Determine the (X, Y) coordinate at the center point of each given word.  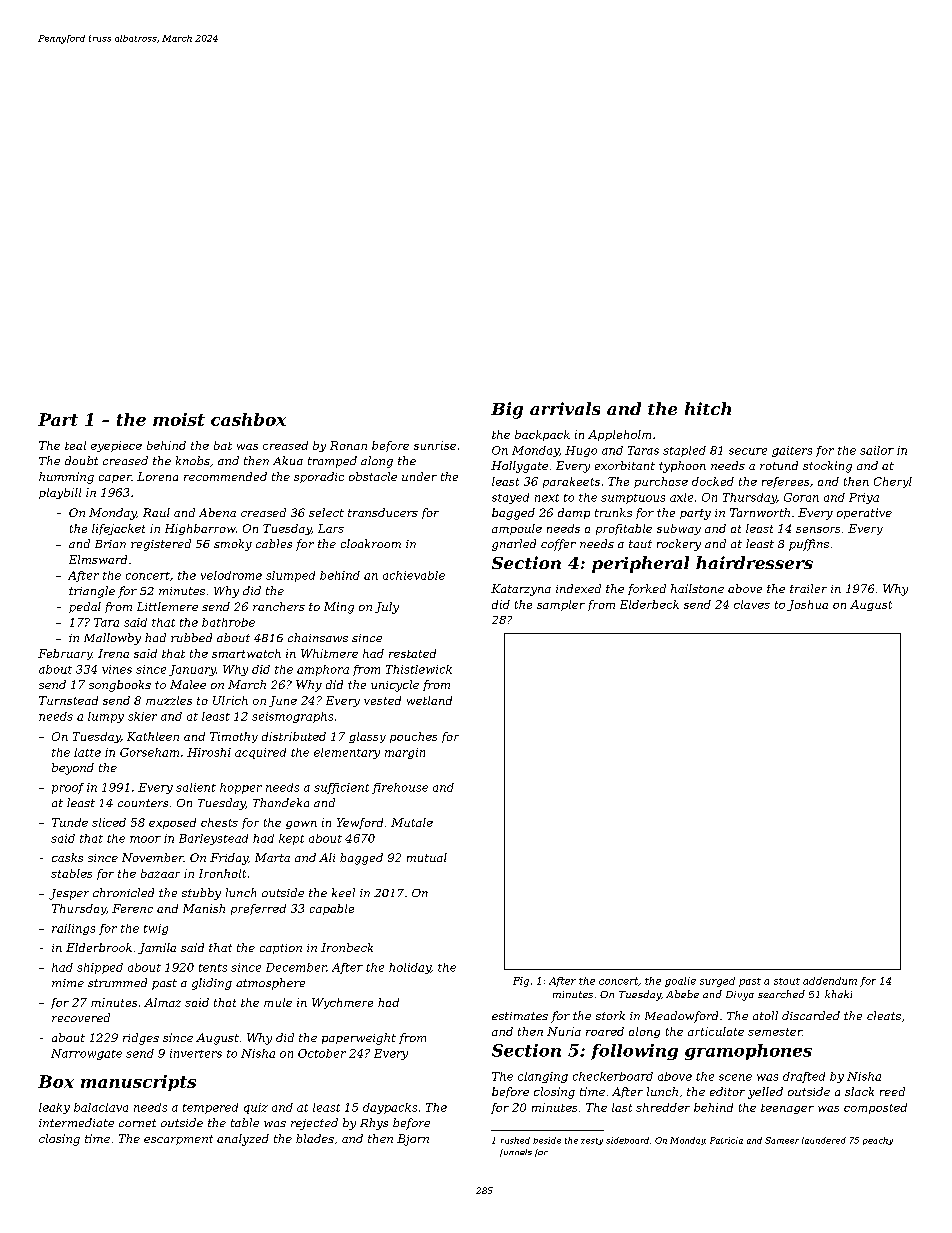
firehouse (400, 788)
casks (67, 857)
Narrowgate (86, 1054)
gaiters (792, 451)
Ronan (348, 445)
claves (752, 604)
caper (115, 479)
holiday (410, 968)
